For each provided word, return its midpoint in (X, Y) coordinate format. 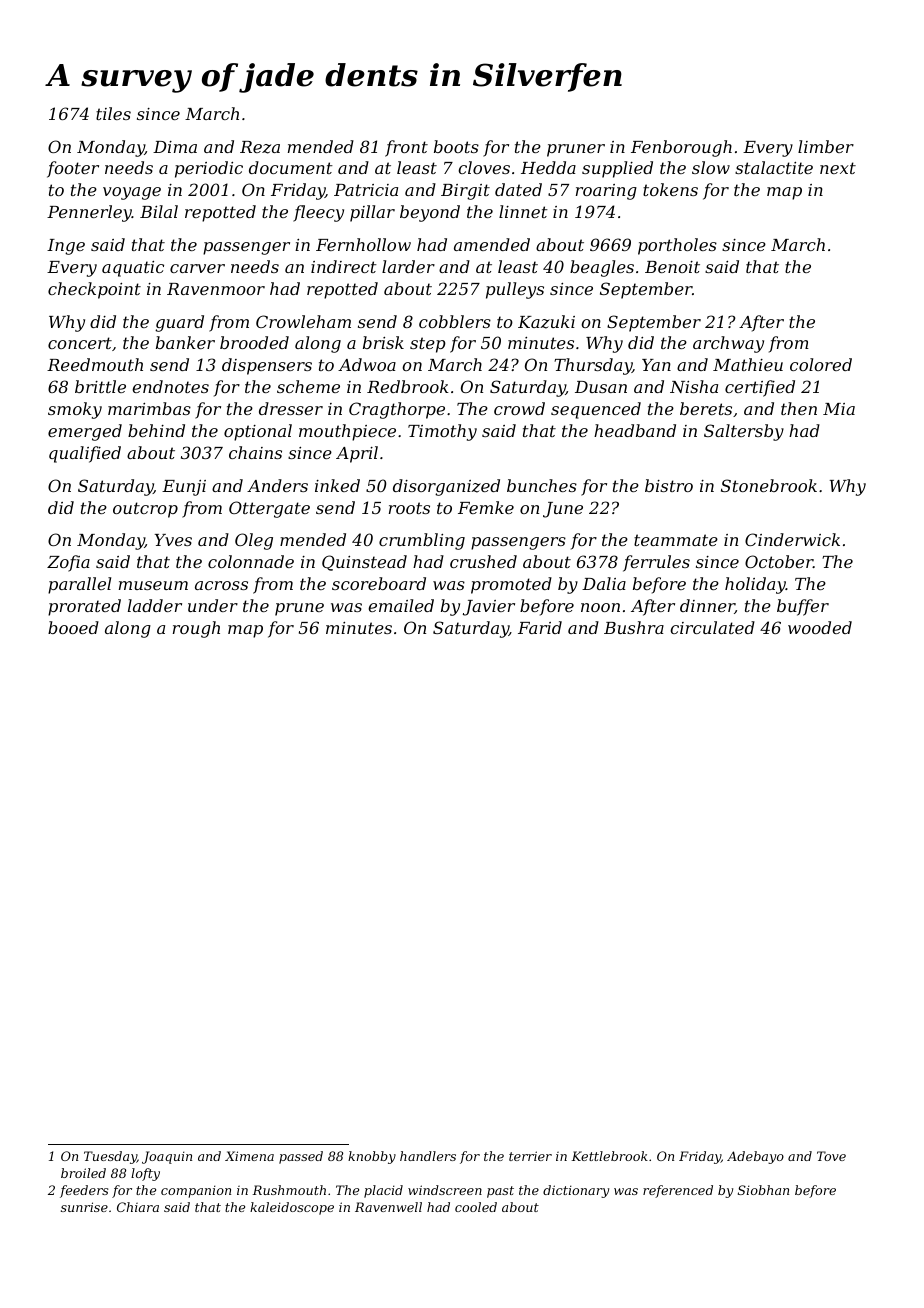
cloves (484, 167)
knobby (372, 1157)
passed (301, 1157)
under (213, 605)
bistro (669, 485)
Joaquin (167, 1157)
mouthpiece (347, 432)
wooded (820, 627)
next (838, 168)
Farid (540, 627)
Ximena (249, 1156)
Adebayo (755, 1157)
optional (258, 432)
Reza (260, 147)
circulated (712, 627)
